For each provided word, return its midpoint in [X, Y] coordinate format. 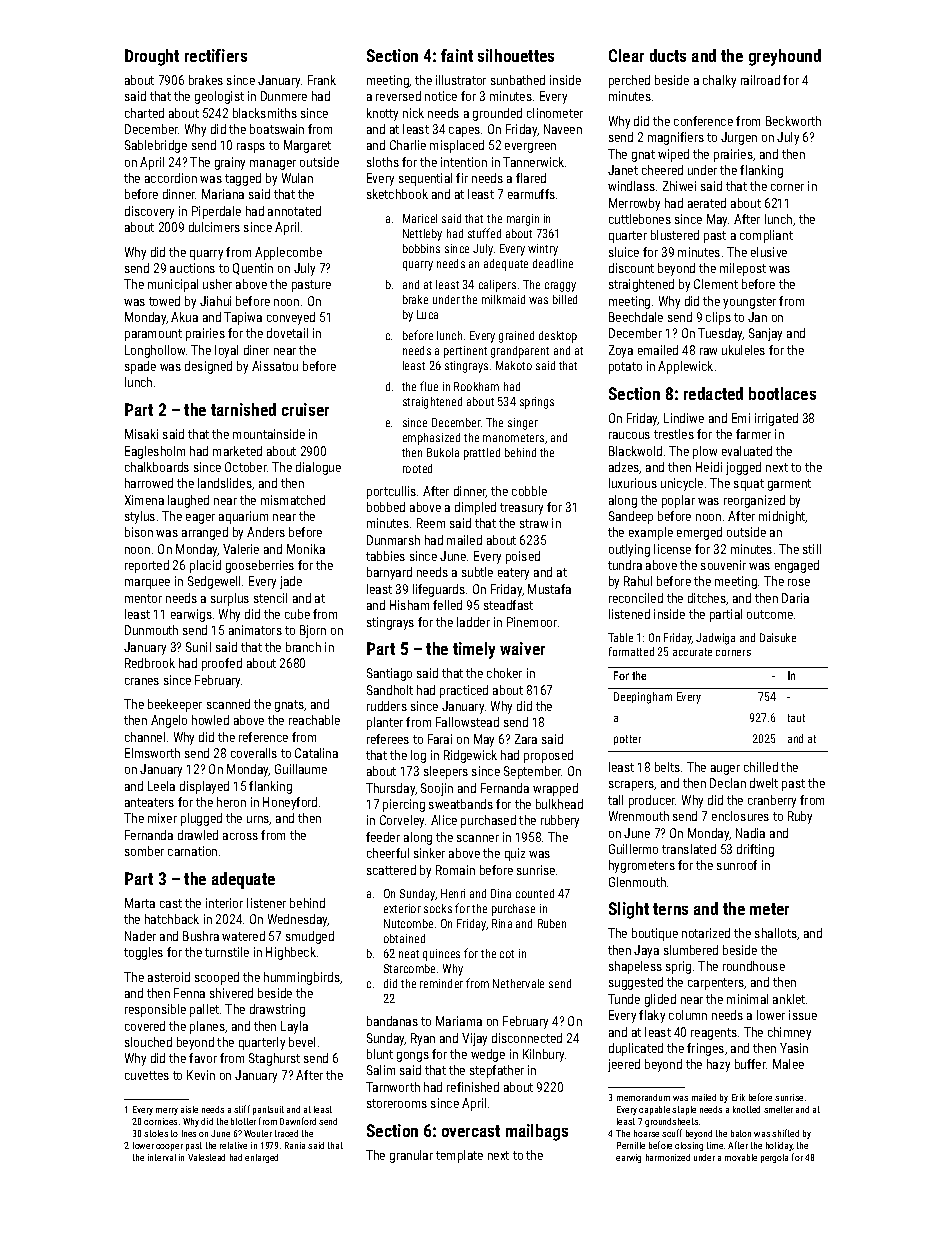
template [459, 1156]
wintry [543, 250]
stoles [156, 1133]
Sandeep [631, 517]
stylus [140, 517]
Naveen [563, 129]
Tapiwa [243, 318]
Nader [140, 936]
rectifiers [216, 55]
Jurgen [739, 138]
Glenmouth [637, 882]
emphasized [431, 439]
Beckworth [793, 121]
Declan [728, 783]
